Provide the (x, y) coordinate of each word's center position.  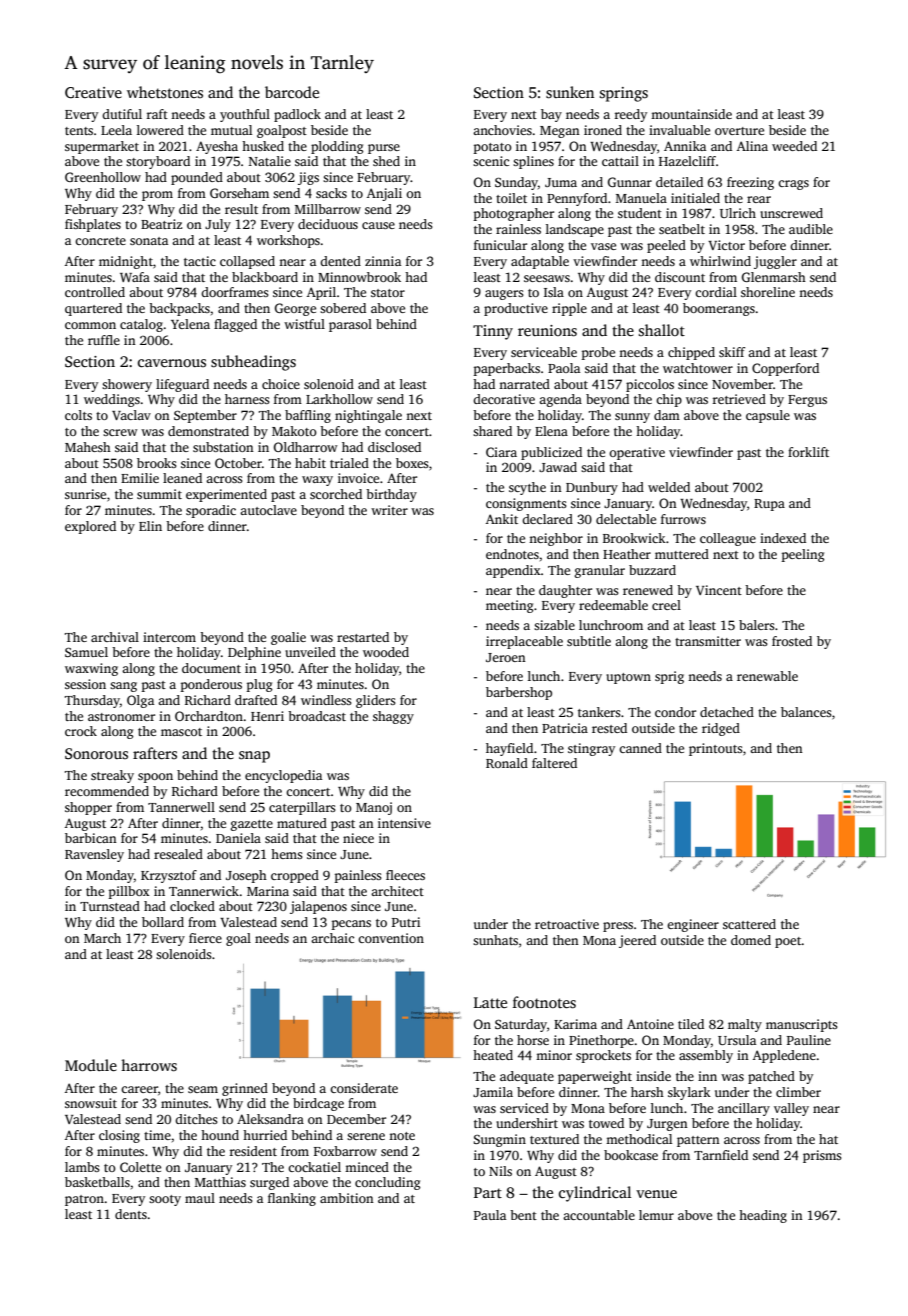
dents (131, 1214)
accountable (599, 1215)
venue (656, 1194)
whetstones (165, 92)
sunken (570, 92)
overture (739, 131)
